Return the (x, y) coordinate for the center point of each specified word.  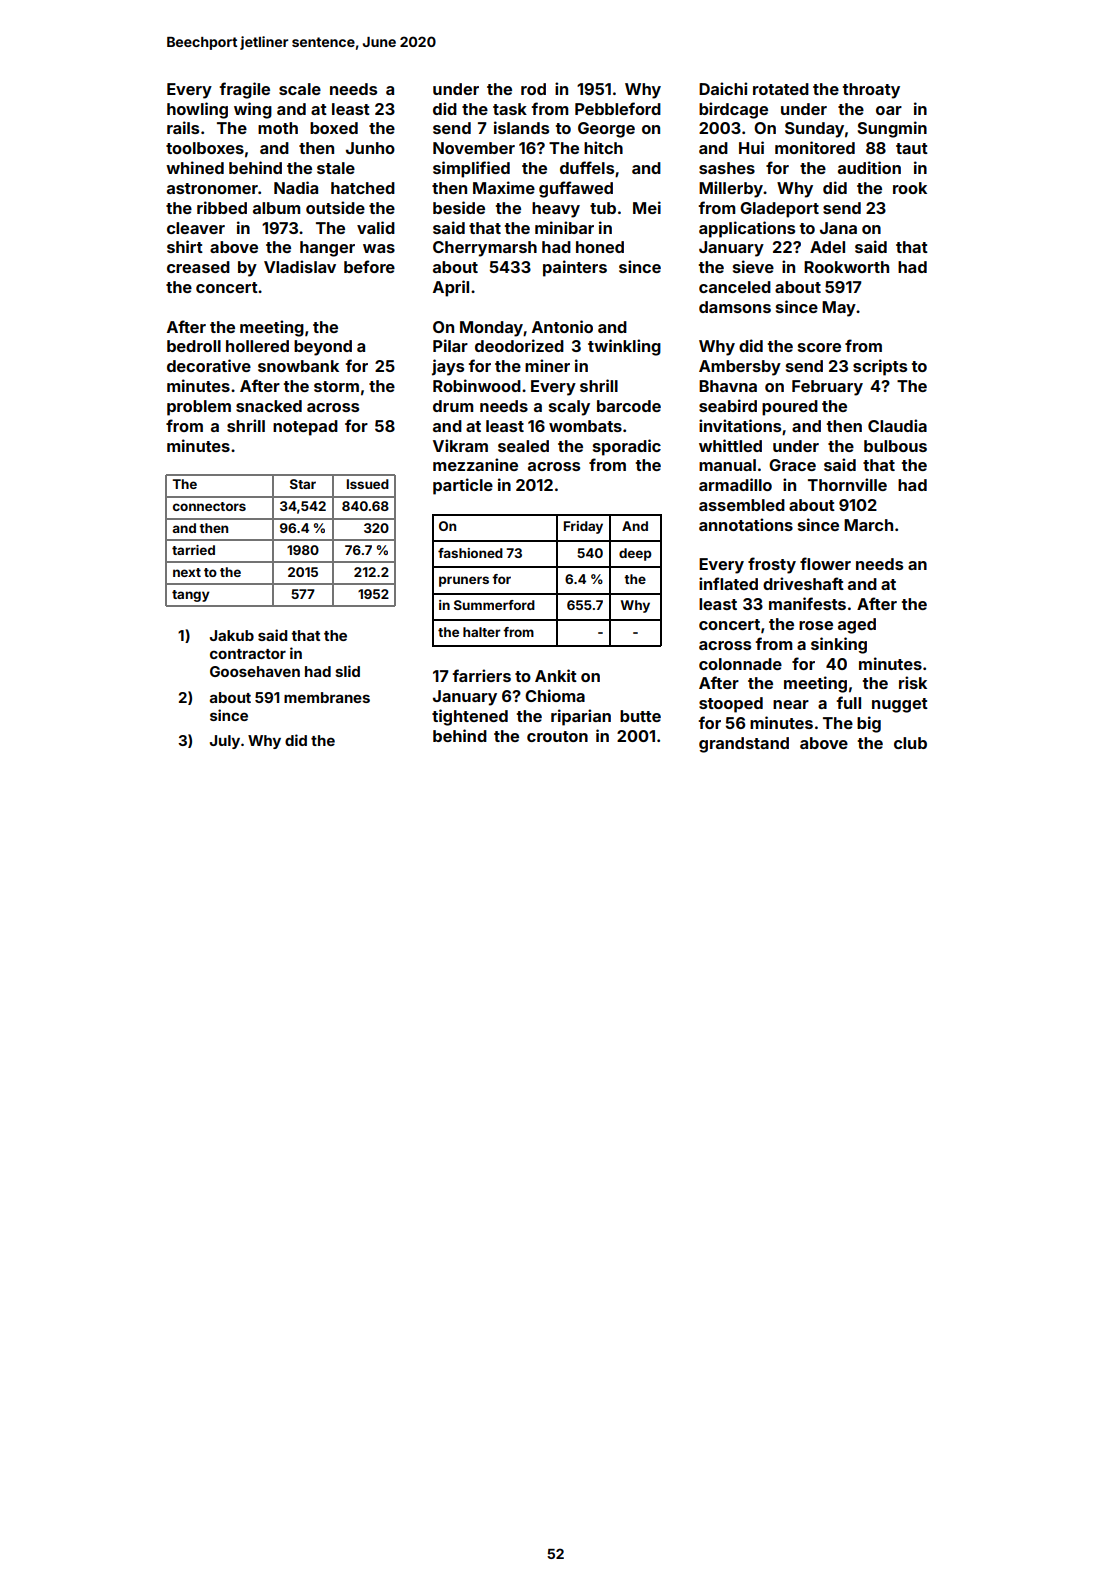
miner (547, 365)
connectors (209, 506)
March (868, 525)
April (451, 288)
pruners (464, 581)
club (910, 743)
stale (336, 168)
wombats (585, 426)
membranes (327, 697)
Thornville (847, 484)
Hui (751, 147)
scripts (880, 367)
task (510, 109)
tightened (470, 717)
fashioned (470, 553)
